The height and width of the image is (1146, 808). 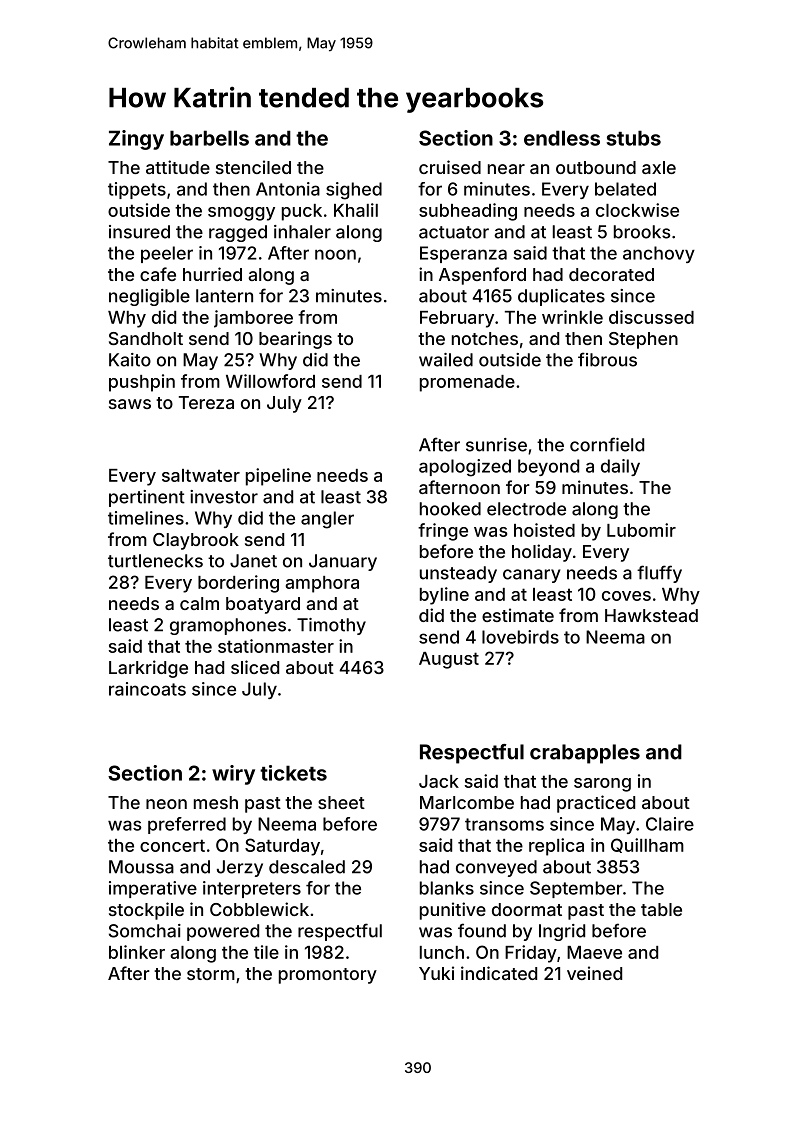 What do you see at coordinates (149, 297) in the image?
I see `negligible` at bounding box center [149, 297].
